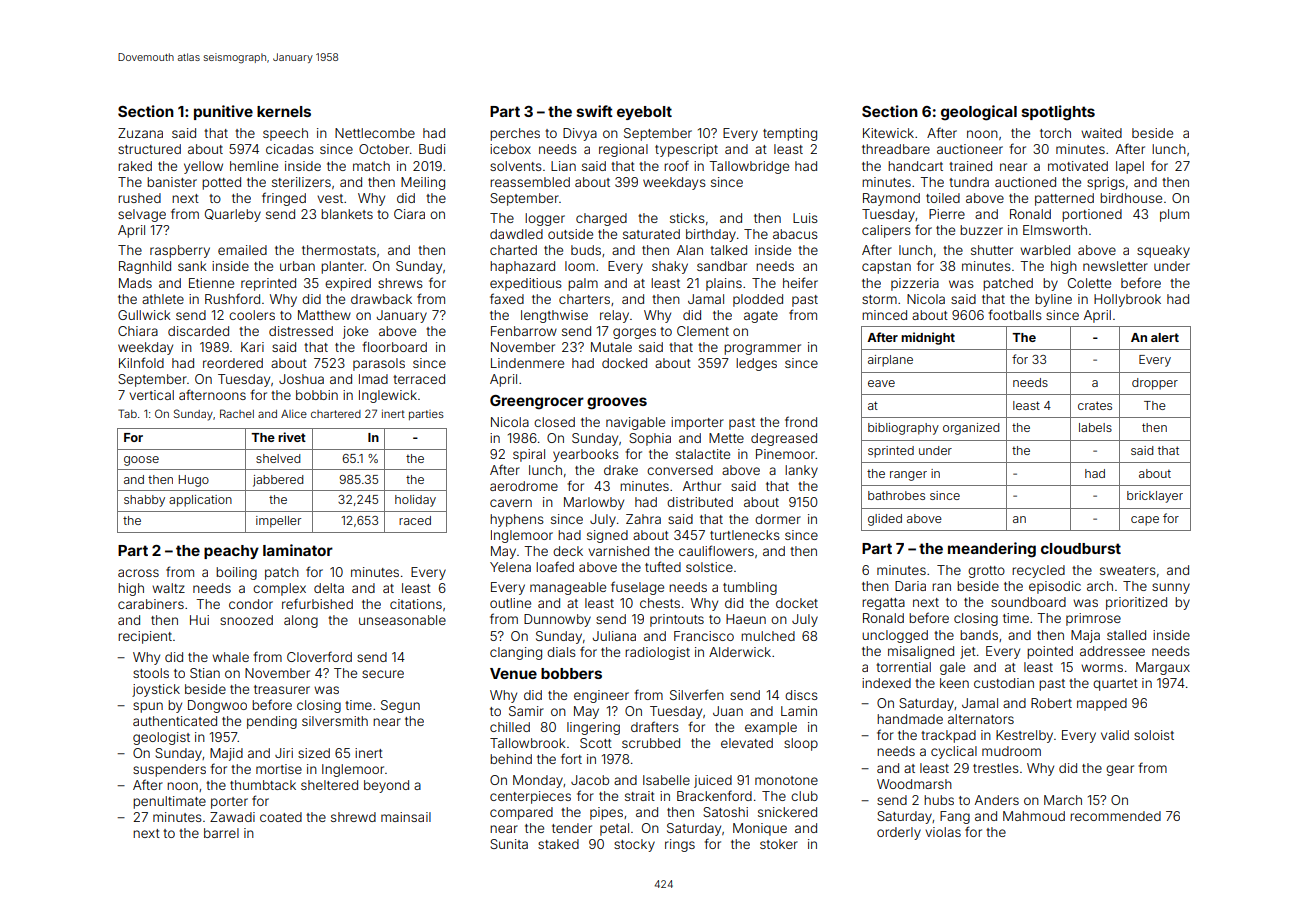 The height and width of the image is (924, 1308). Describe the element at coordinates (572, 828) in the image. I see `tender` at that location.
